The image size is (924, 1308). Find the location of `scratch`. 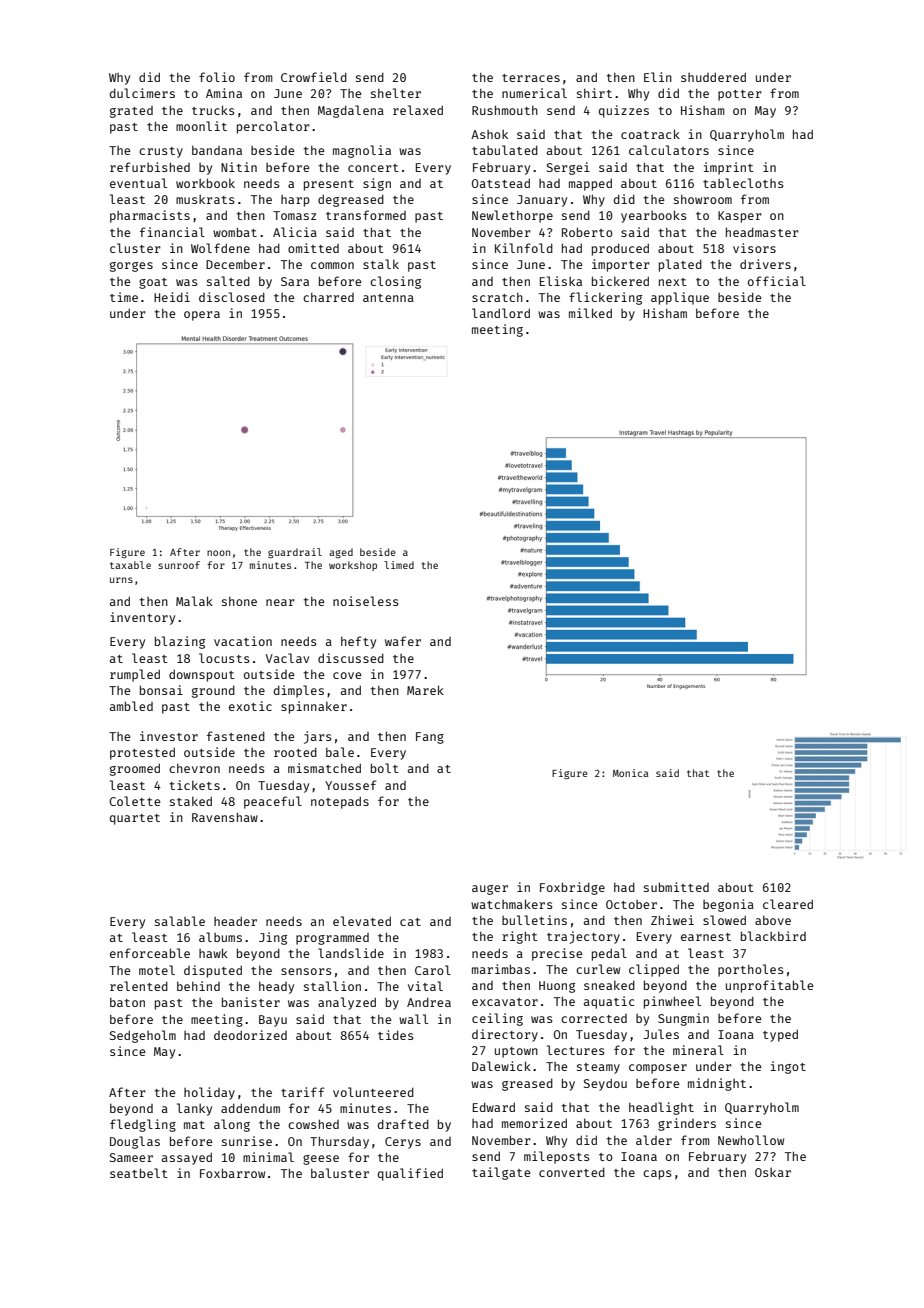

scratch is located at coordinates (497, 297).
